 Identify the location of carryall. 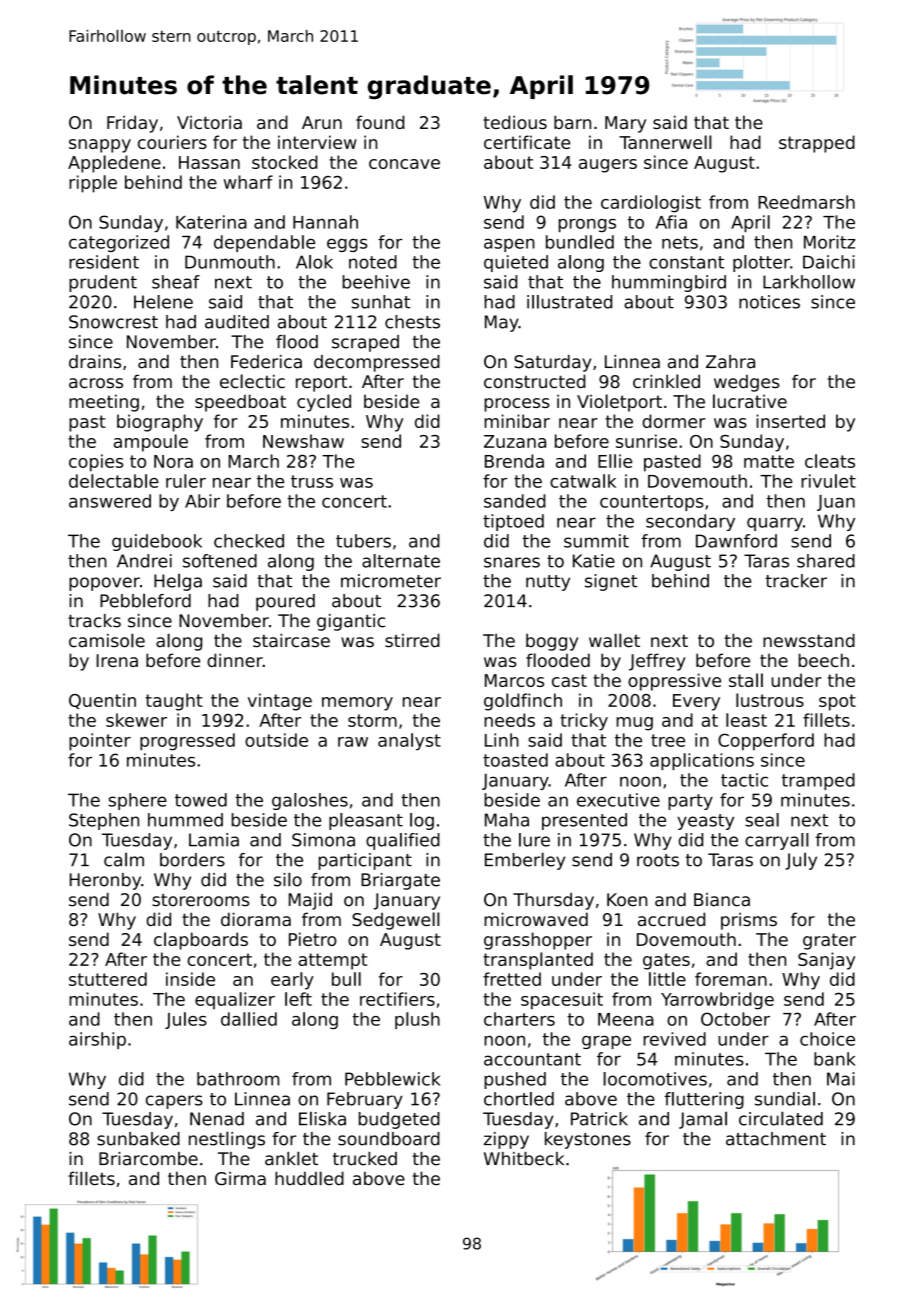
(777, 841).
